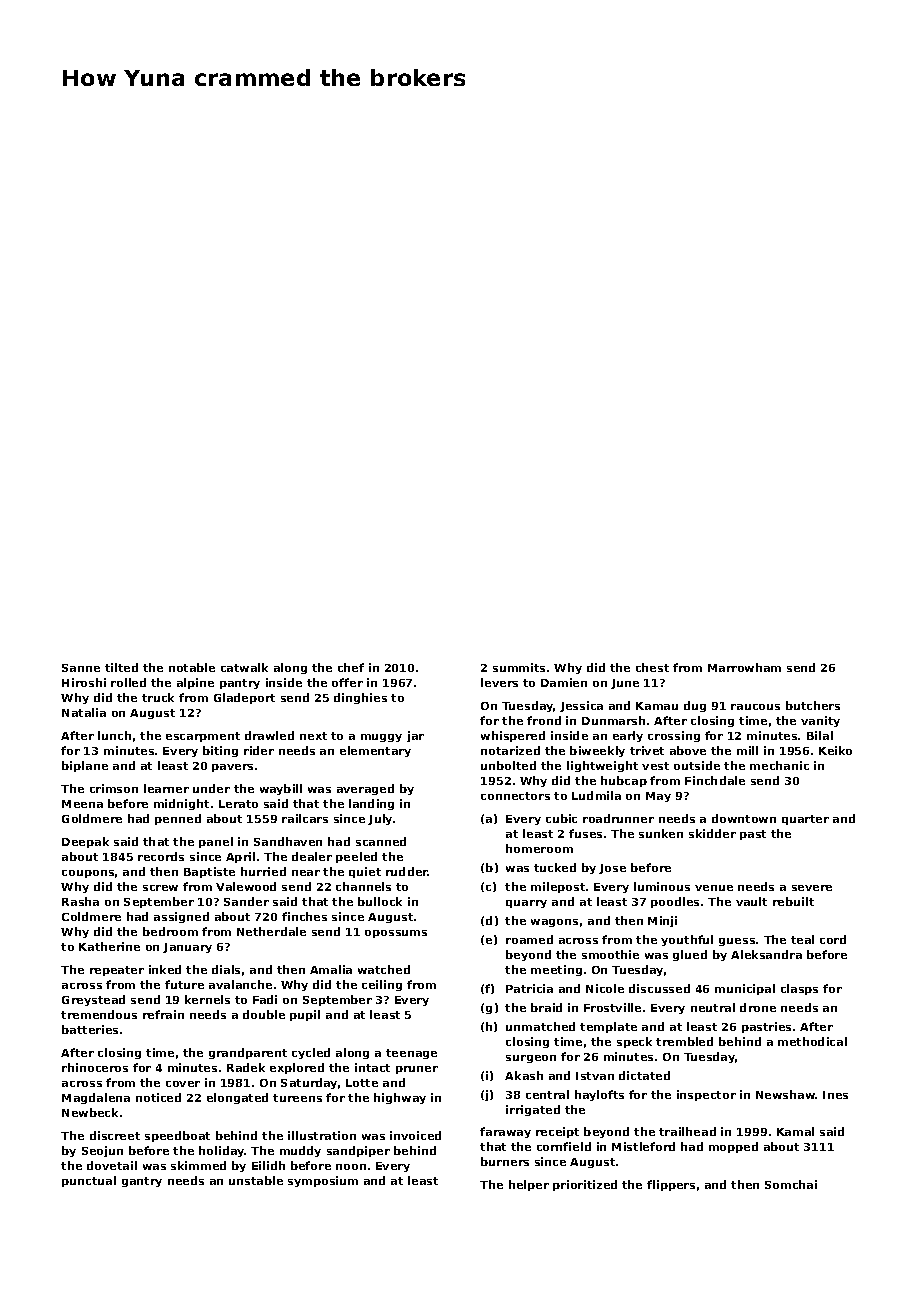 Image resolution: width=924 pixels, height=1308 pixels. I want to click on July, so click(380, 819).
